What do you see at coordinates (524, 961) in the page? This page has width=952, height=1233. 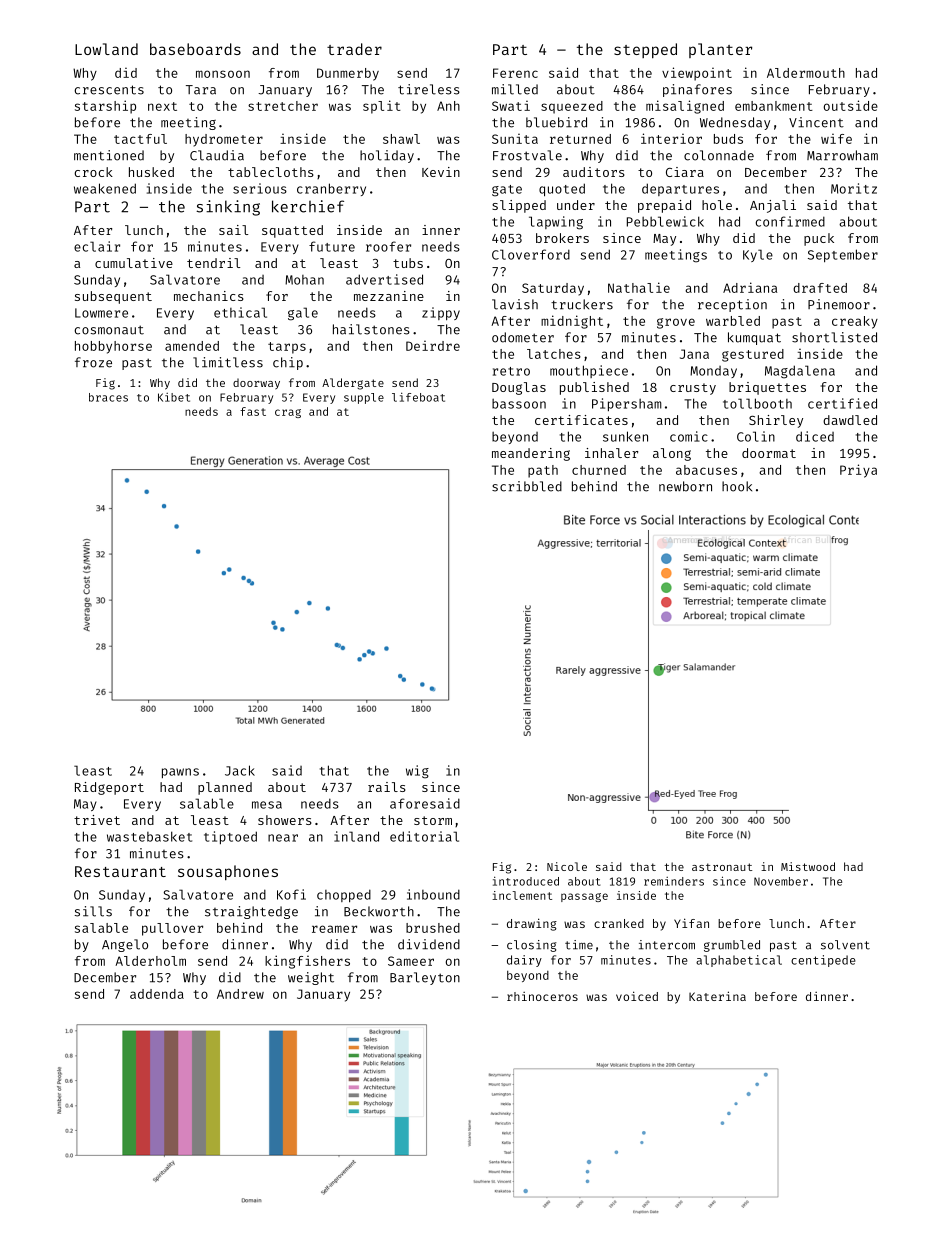 I see `dairy` at bounding box center [524, 961].
